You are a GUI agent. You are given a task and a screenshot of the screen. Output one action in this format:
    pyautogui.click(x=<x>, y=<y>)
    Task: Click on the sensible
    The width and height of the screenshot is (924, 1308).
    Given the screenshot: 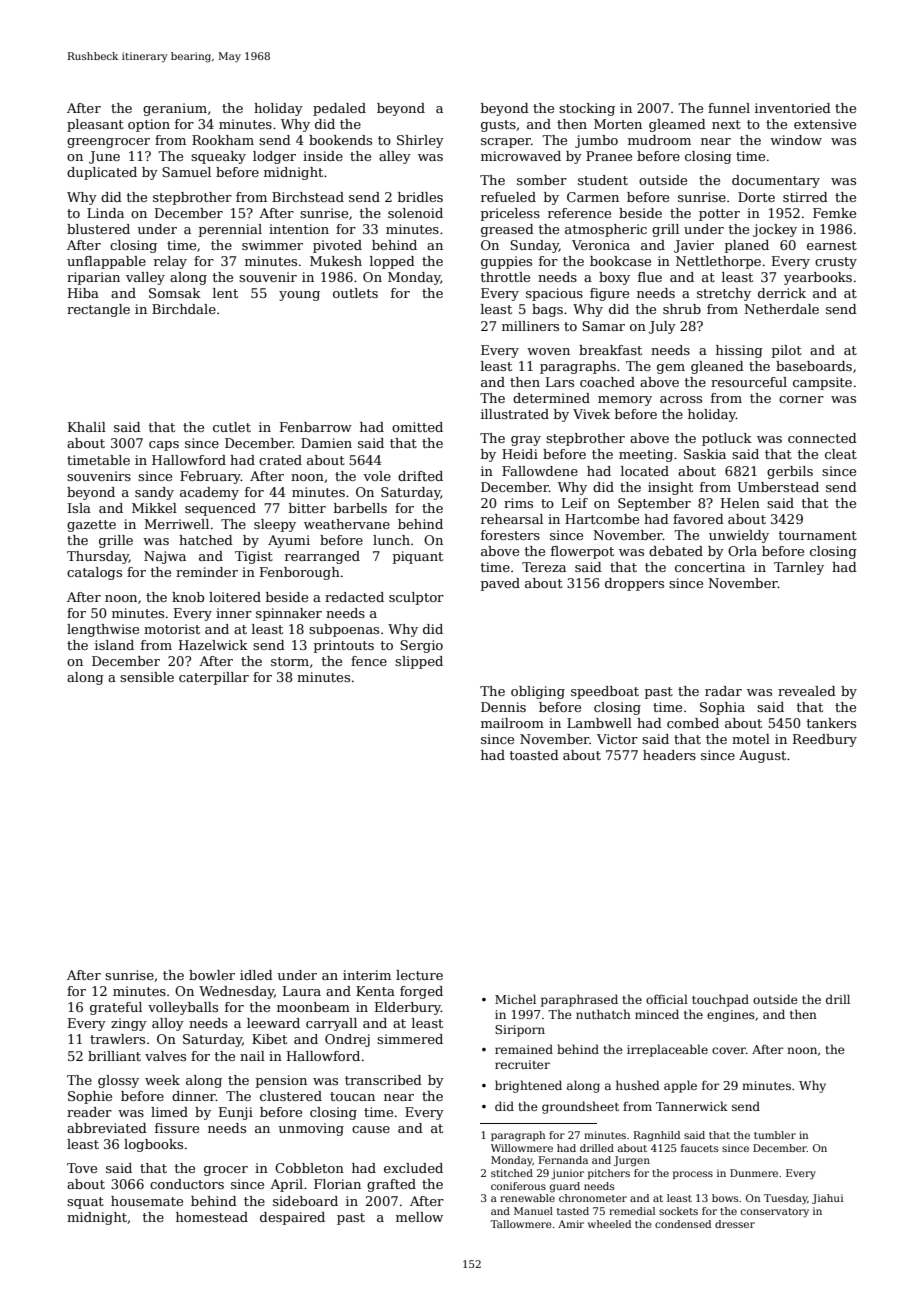 What is the action you would take?
    pyautogui.click(x=147, y=677)
